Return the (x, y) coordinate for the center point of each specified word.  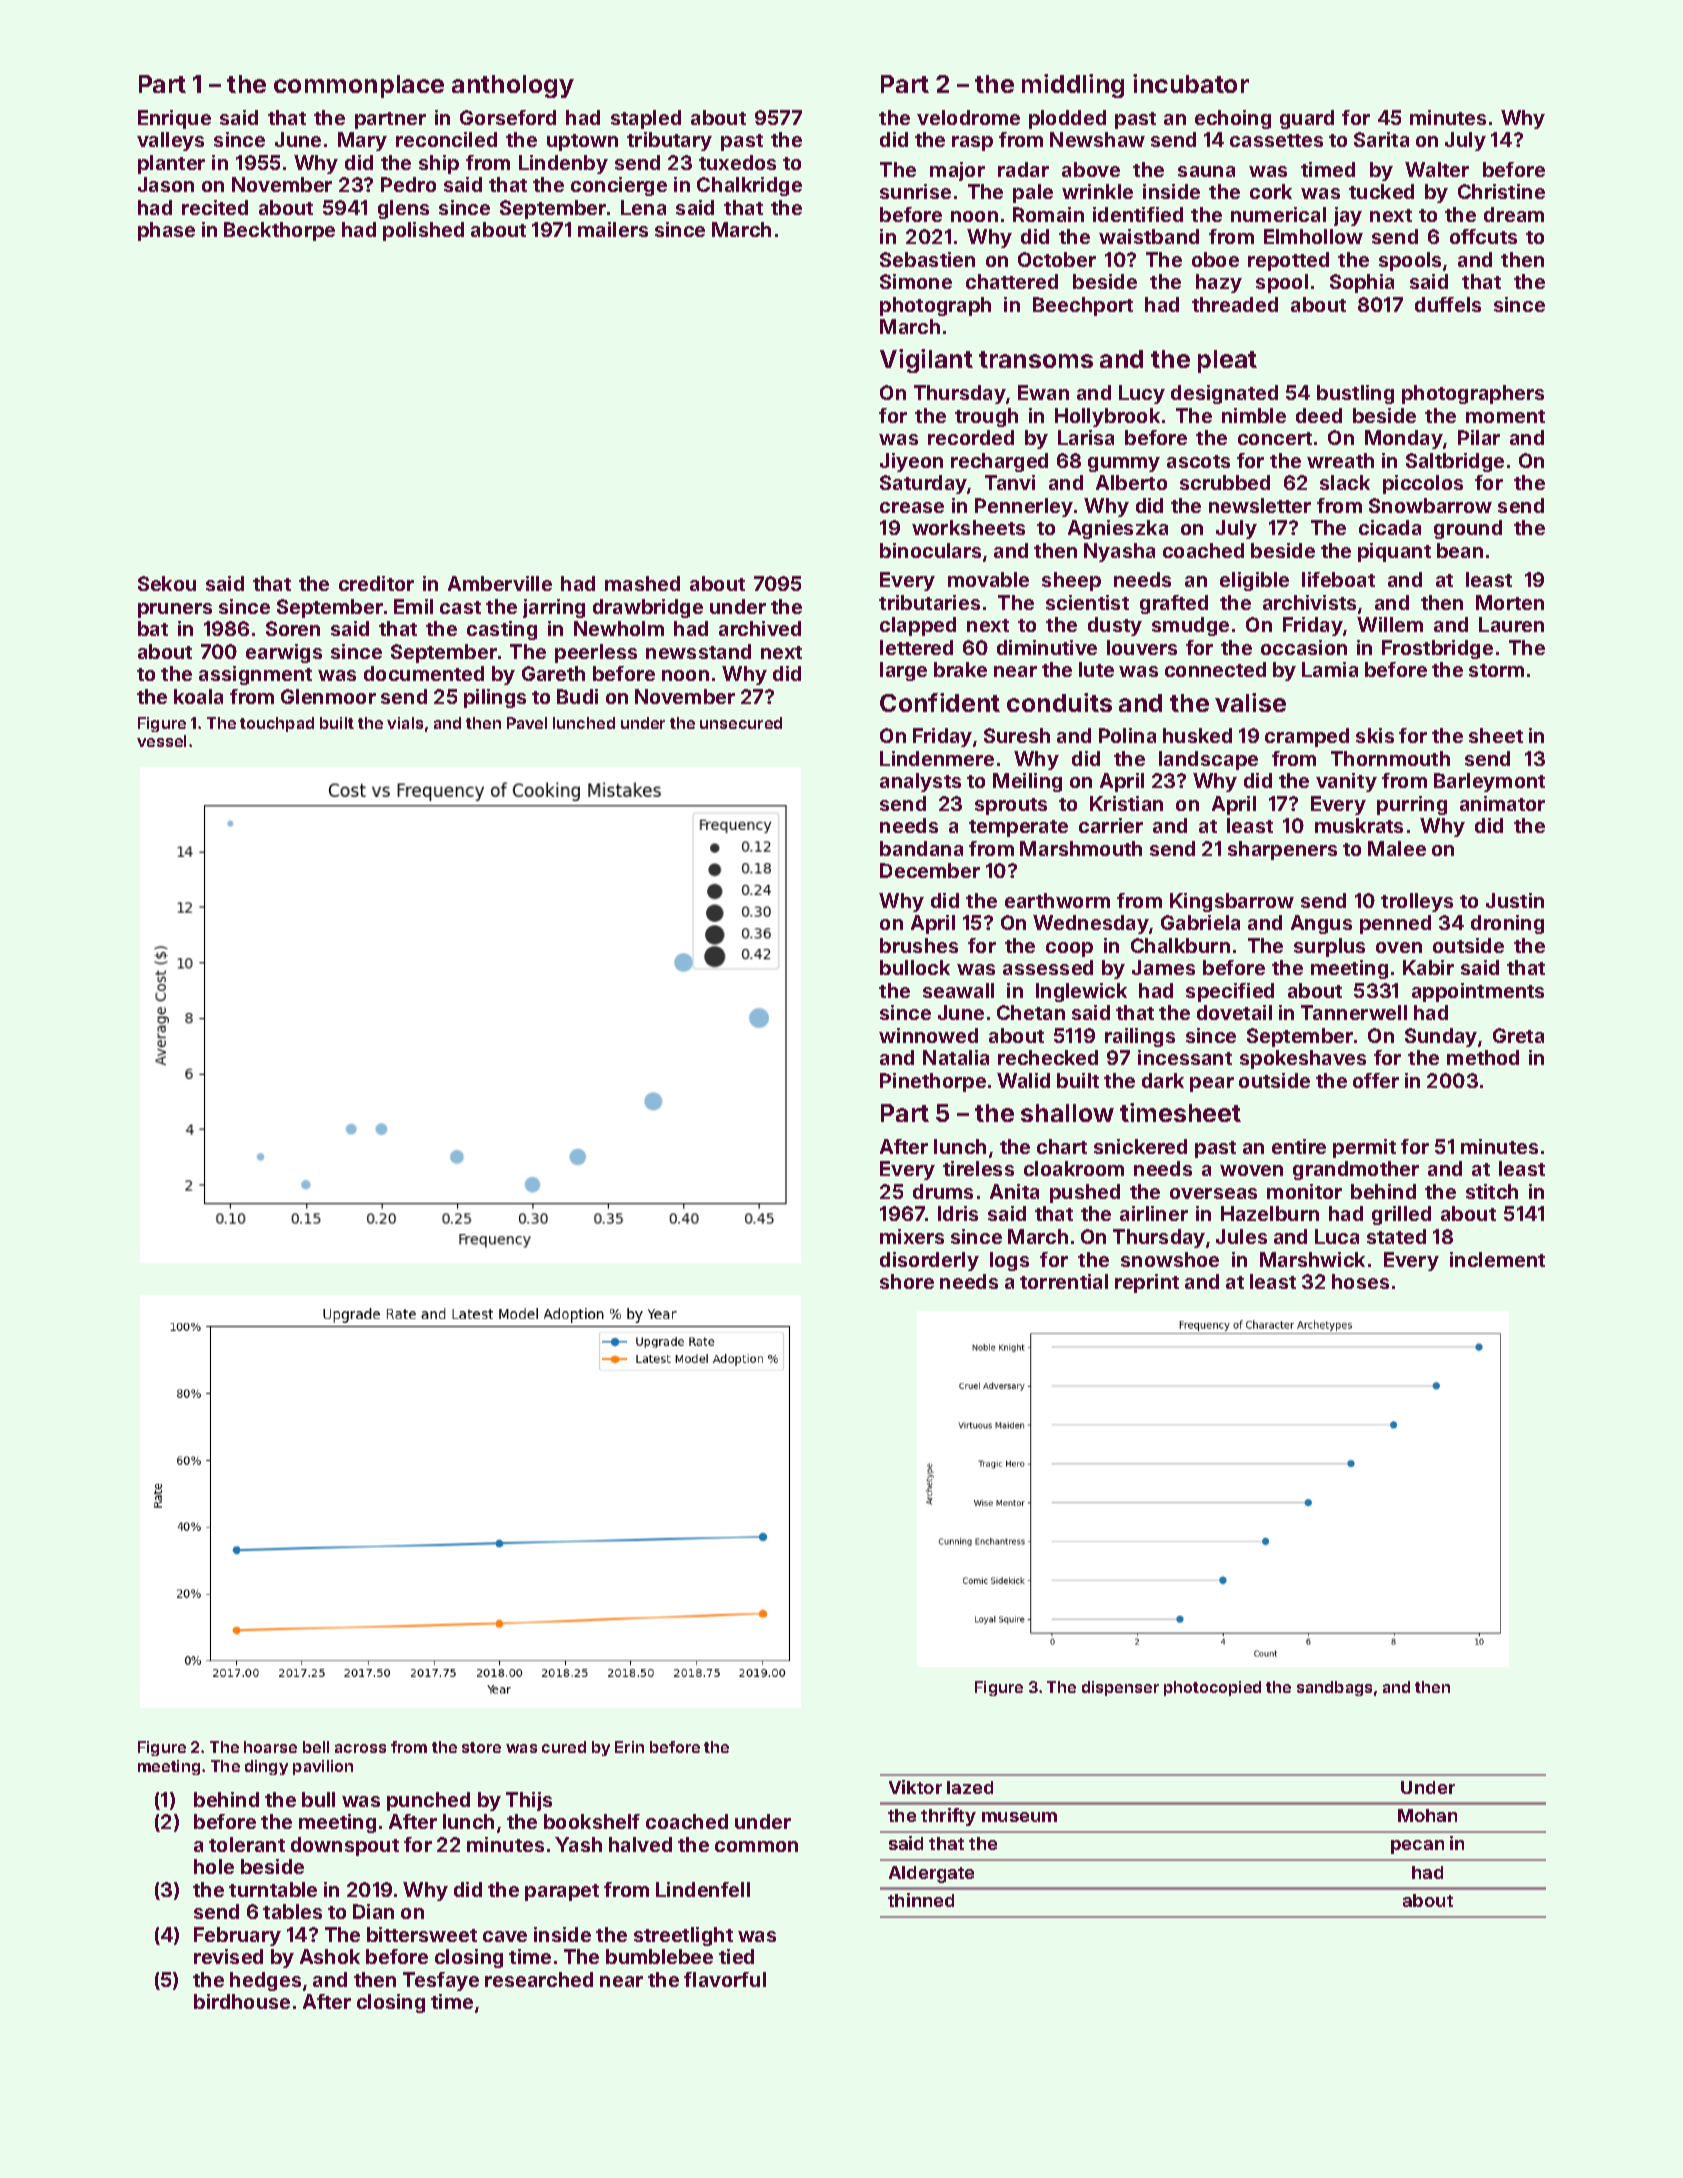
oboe (1215, 259)
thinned (921, 1900)
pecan (1417, 1847)
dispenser (1120, 1688)
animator (1502, 803)
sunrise (915, 191)
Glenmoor (328, 696)
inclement (1497, 1259)
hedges (265, 1981)
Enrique (174, 119)
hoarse (270, 1747)
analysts (920, 782)
